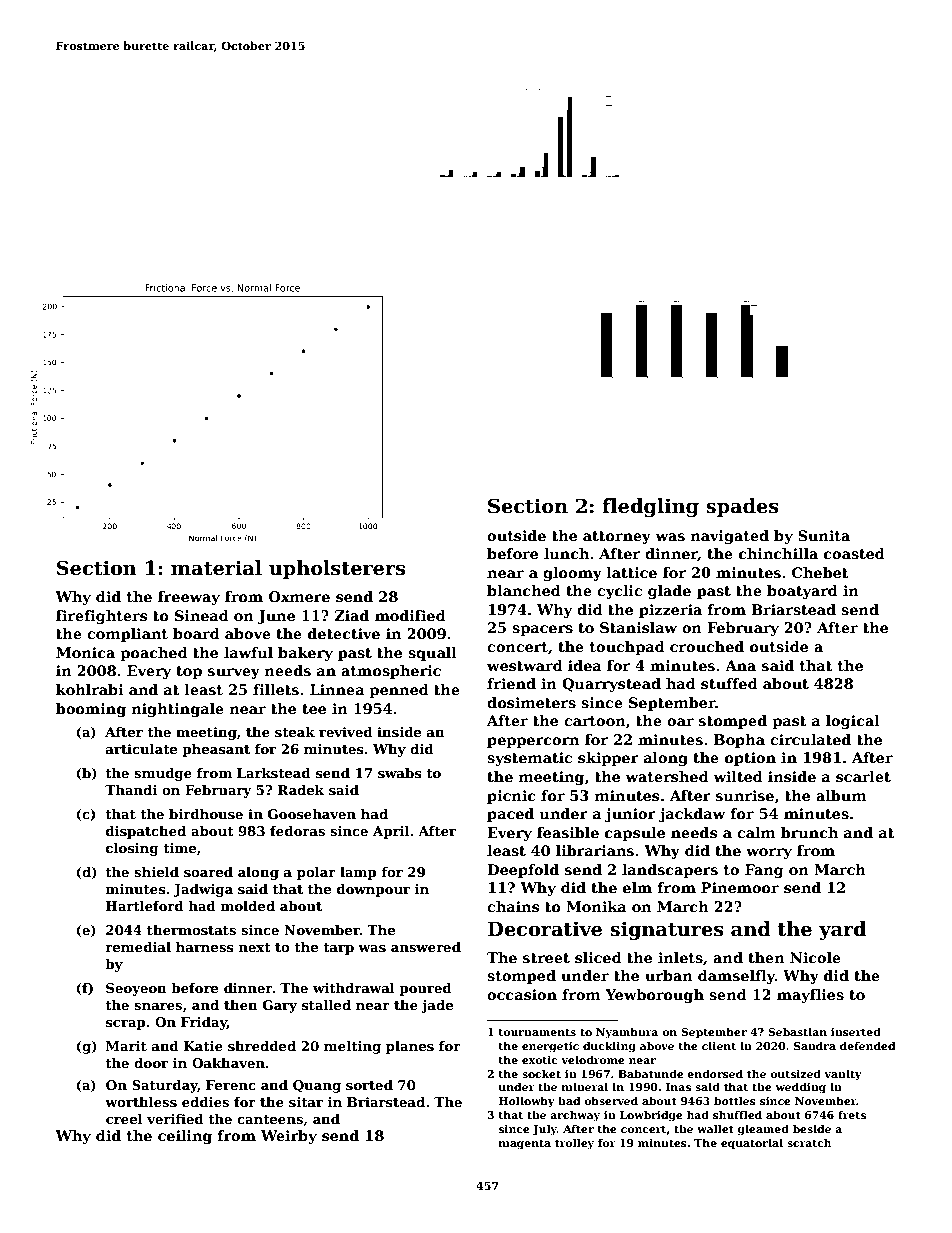 Image resolution: width=952 pixels, height=1233 pixels. Describe the element at coordinates (739, 741) in the screenshot. I see `Bopha` at that location.
